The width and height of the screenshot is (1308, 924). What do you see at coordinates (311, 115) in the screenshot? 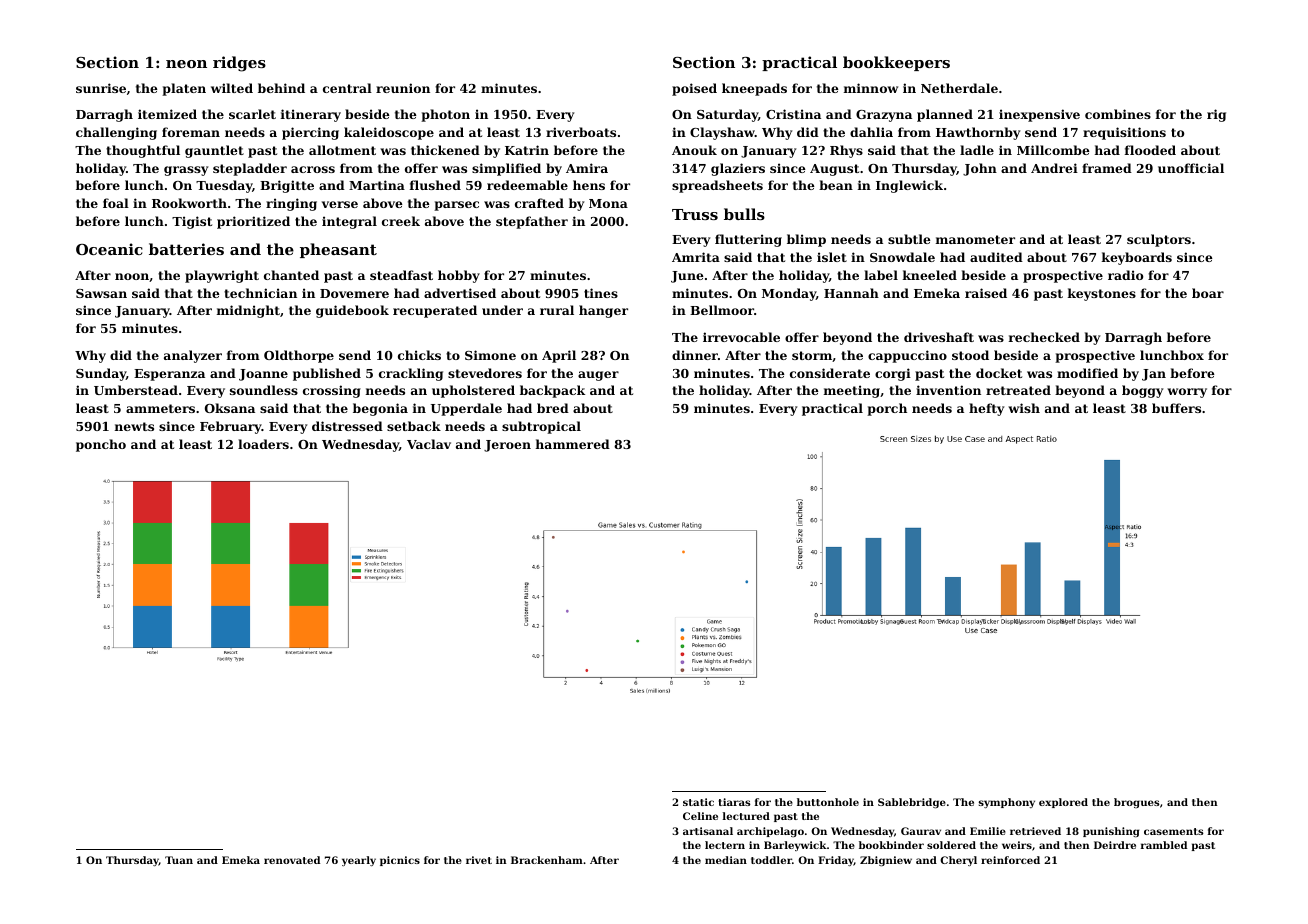
I see `itinerary` at bounding box center [311, 115].
